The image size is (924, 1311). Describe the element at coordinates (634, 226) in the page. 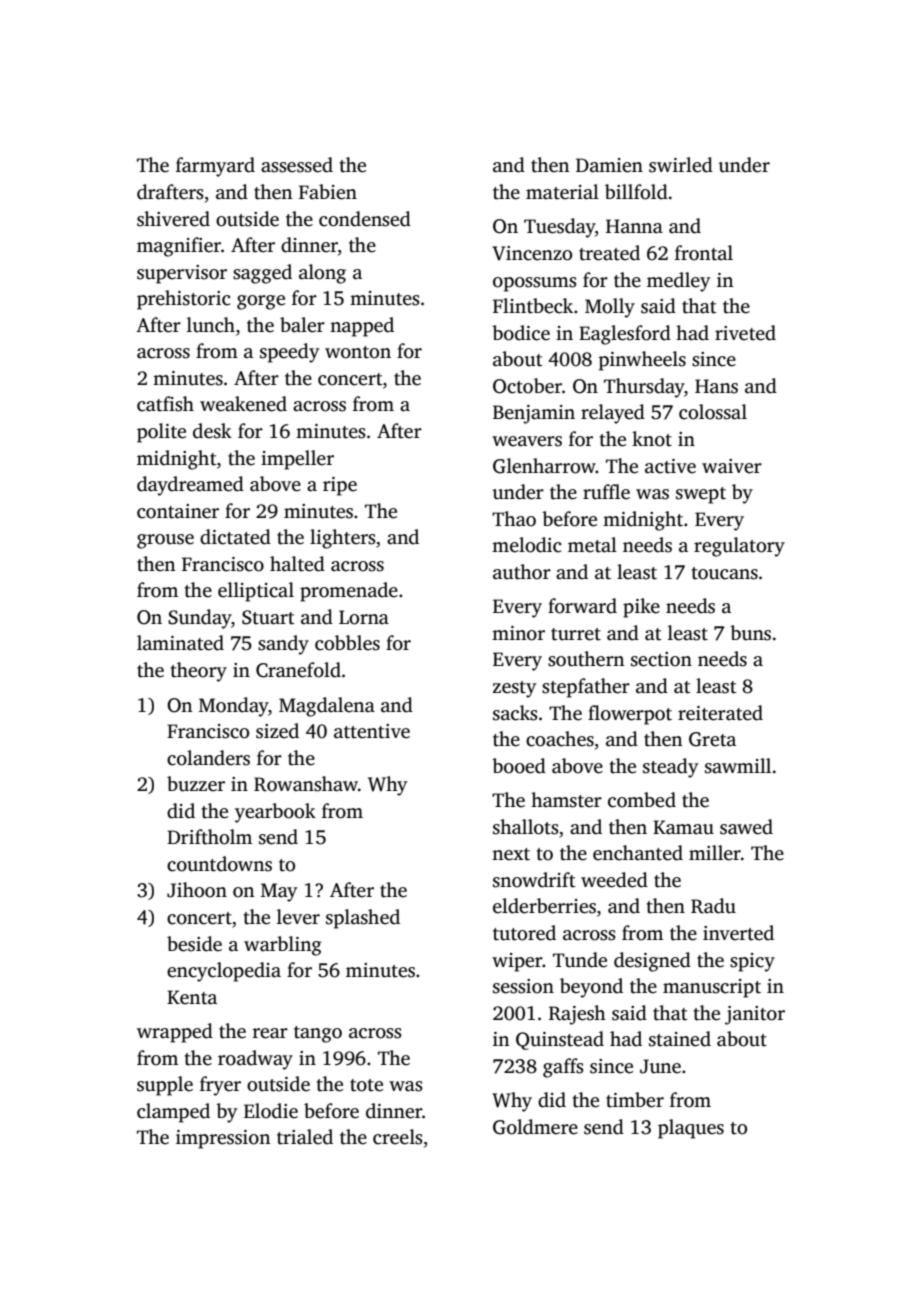

I see `Hanna` at that location.
